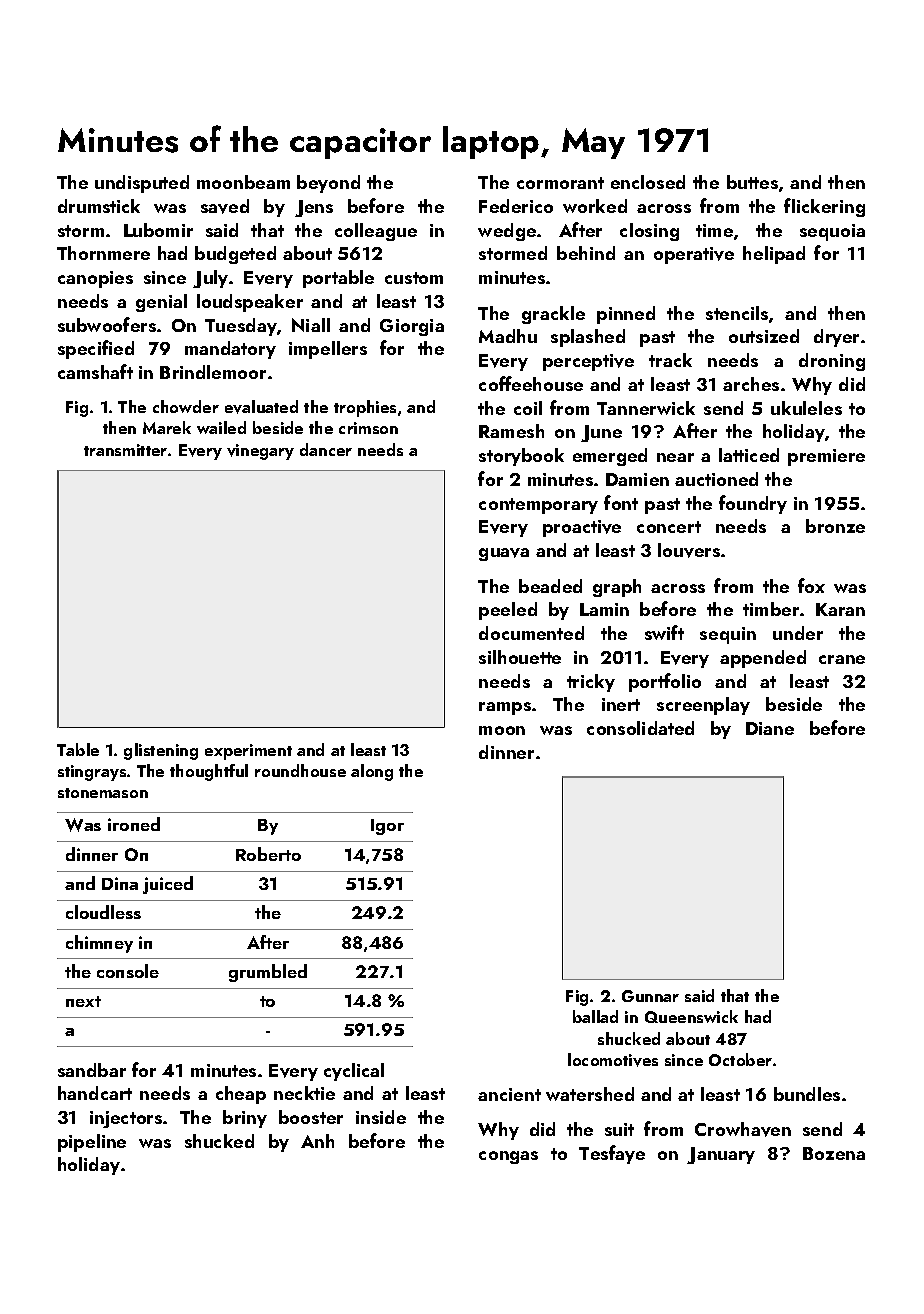 The height and width of the image is (1314, 924). Describe the element at coordinates (650, 996) in the image. I see `Gunnar` at that location.
